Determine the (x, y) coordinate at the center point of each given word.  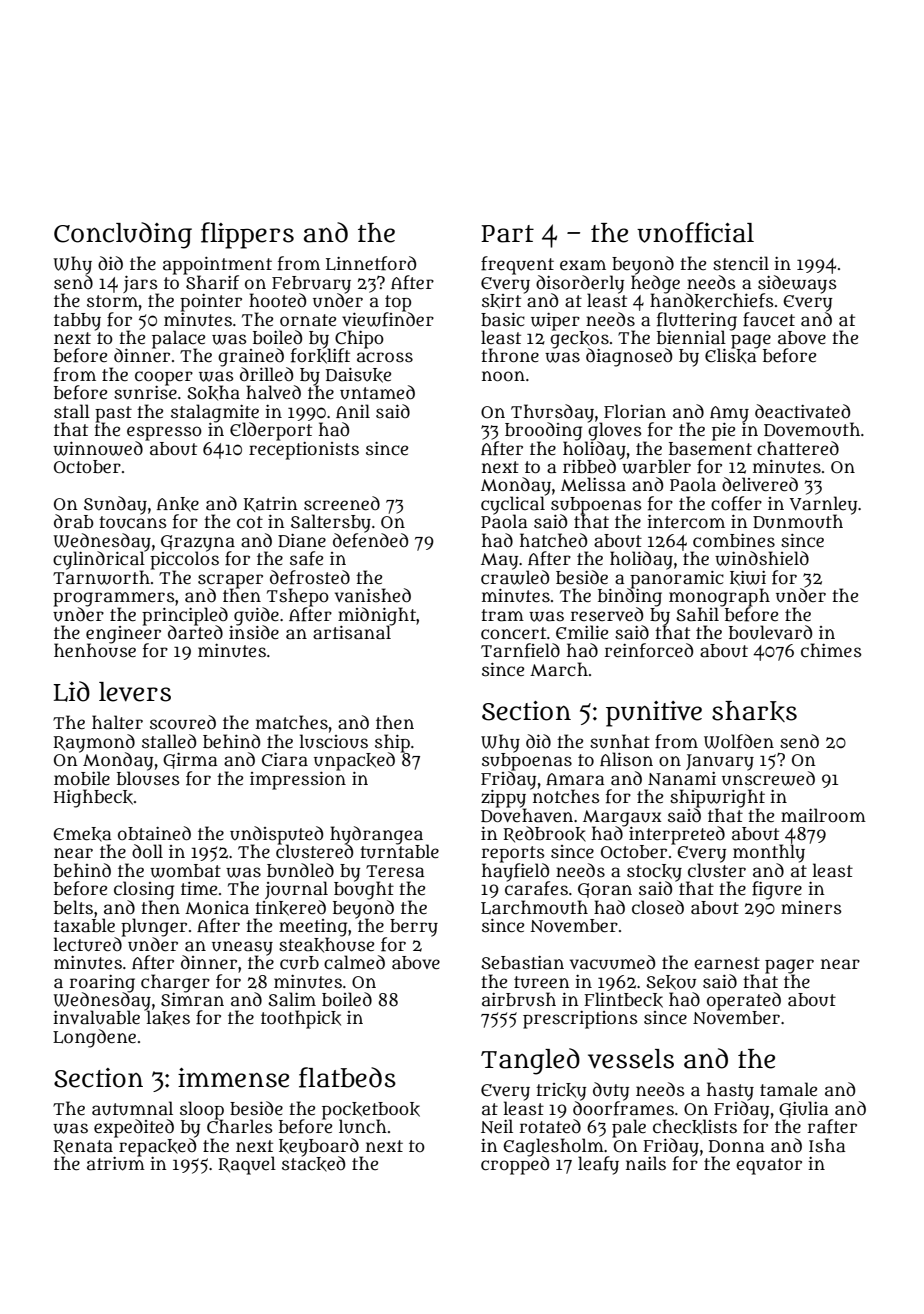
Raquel (247, 1165)
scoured (183, 722)
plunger (154, 927)
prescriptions (580, 1020)
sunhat (620, 741)
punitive (654, 714)
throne (510, 355)
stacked (313, 1164)
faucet (769, 319)
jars (140, 284)
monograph (719, 597)
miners (811, 908)
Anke (178, 504)
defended (370, 540)
